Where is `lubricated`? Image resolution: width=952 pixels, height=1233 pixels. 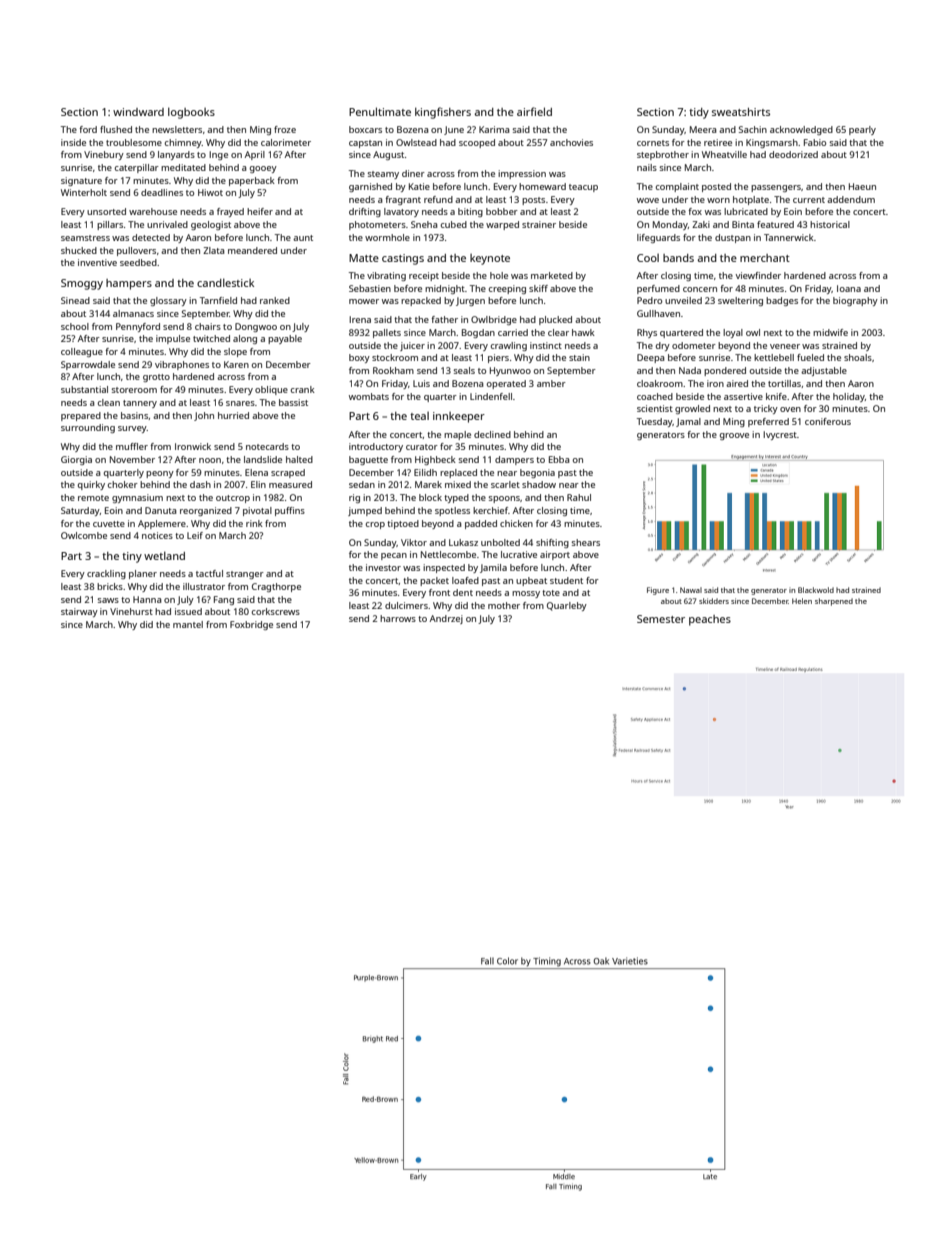
lubricated is located at coordinates (746, 211).
